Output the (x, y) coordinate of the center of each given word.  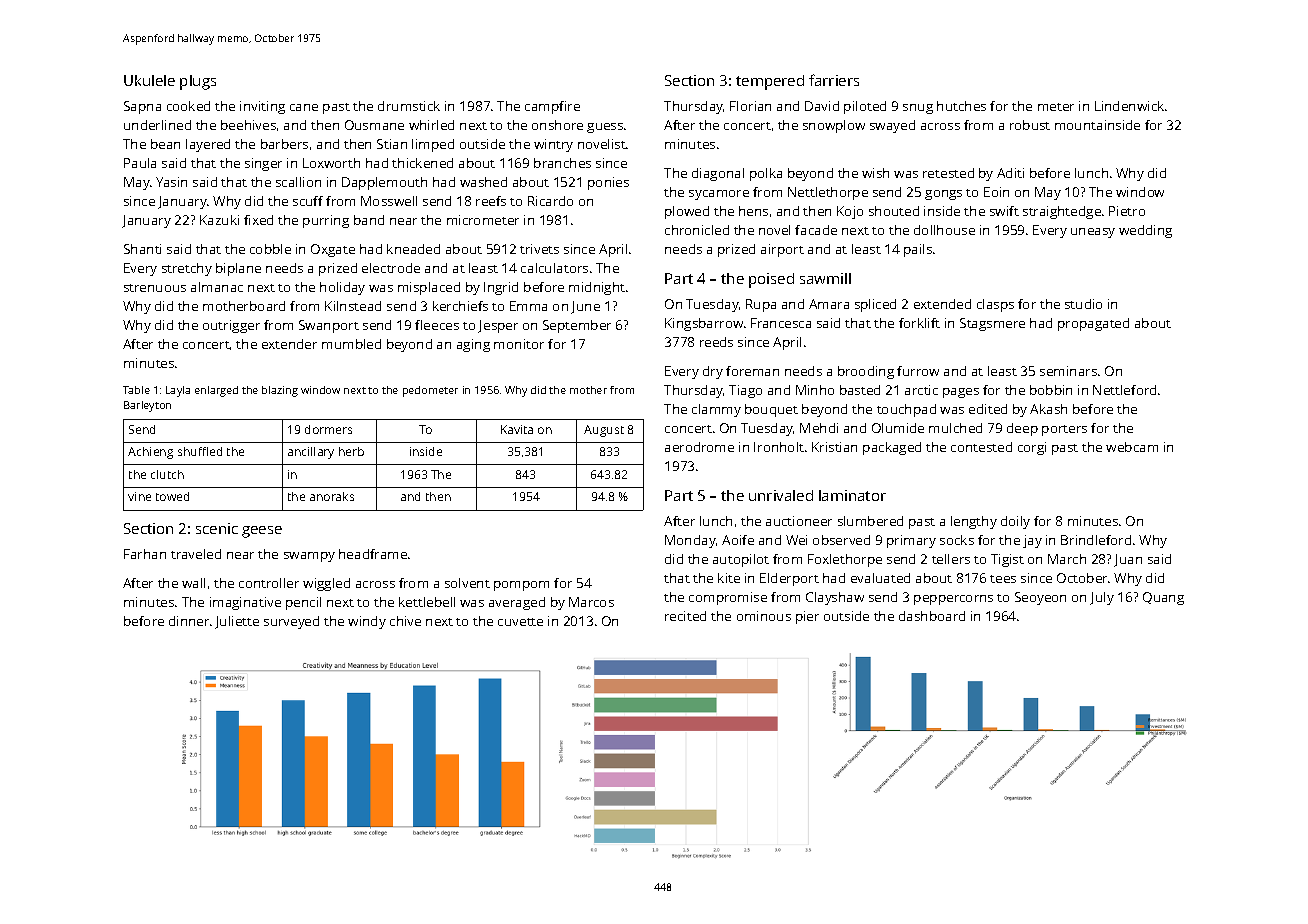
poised (771, 280)
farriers (834, 80)
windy (367, 622)
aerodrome (699, 447)
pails (918, 250)
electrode (391, 268)
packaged (892, 448)
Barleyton (147, 406)
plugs (198, 82)
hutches (961, 106)
